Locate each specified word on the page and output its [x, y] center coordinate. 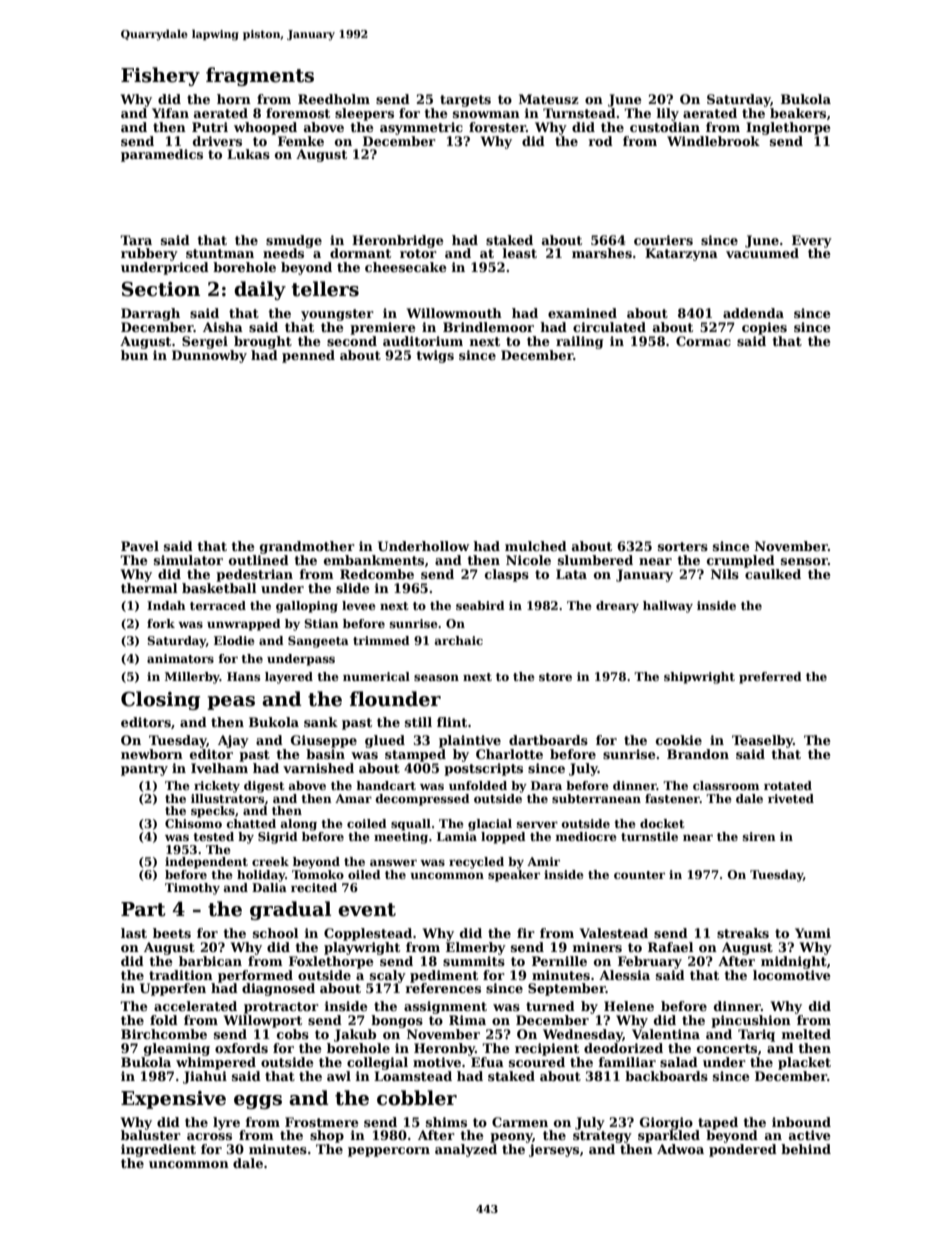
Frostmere [322, 1122]
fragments [260, 76]
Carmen [520, 1122]
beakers [798, 113]
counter [639, 875]
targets [465, 101]
